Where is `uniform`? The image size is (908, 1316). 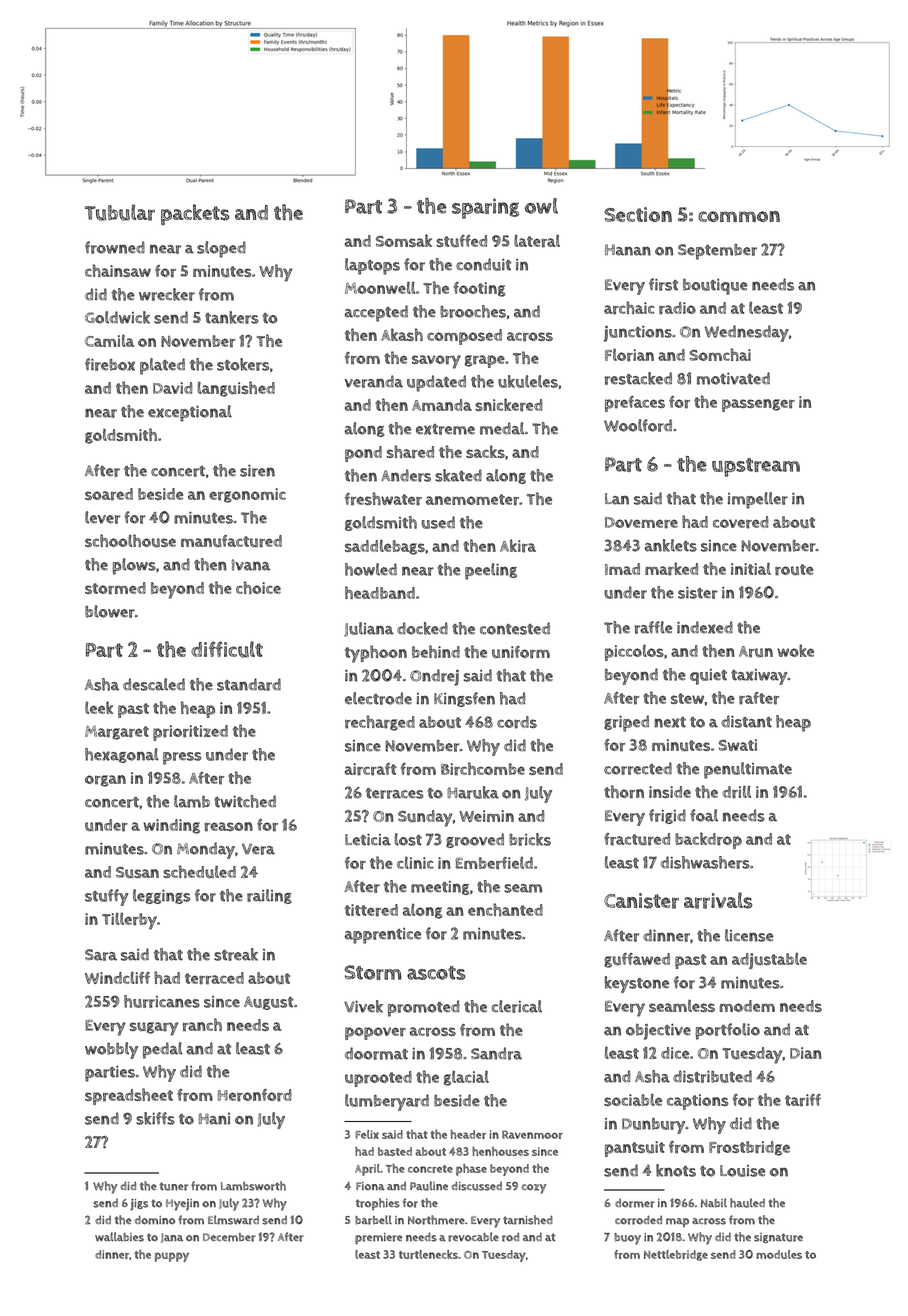 uniform is located at coordinates (521, 652).
